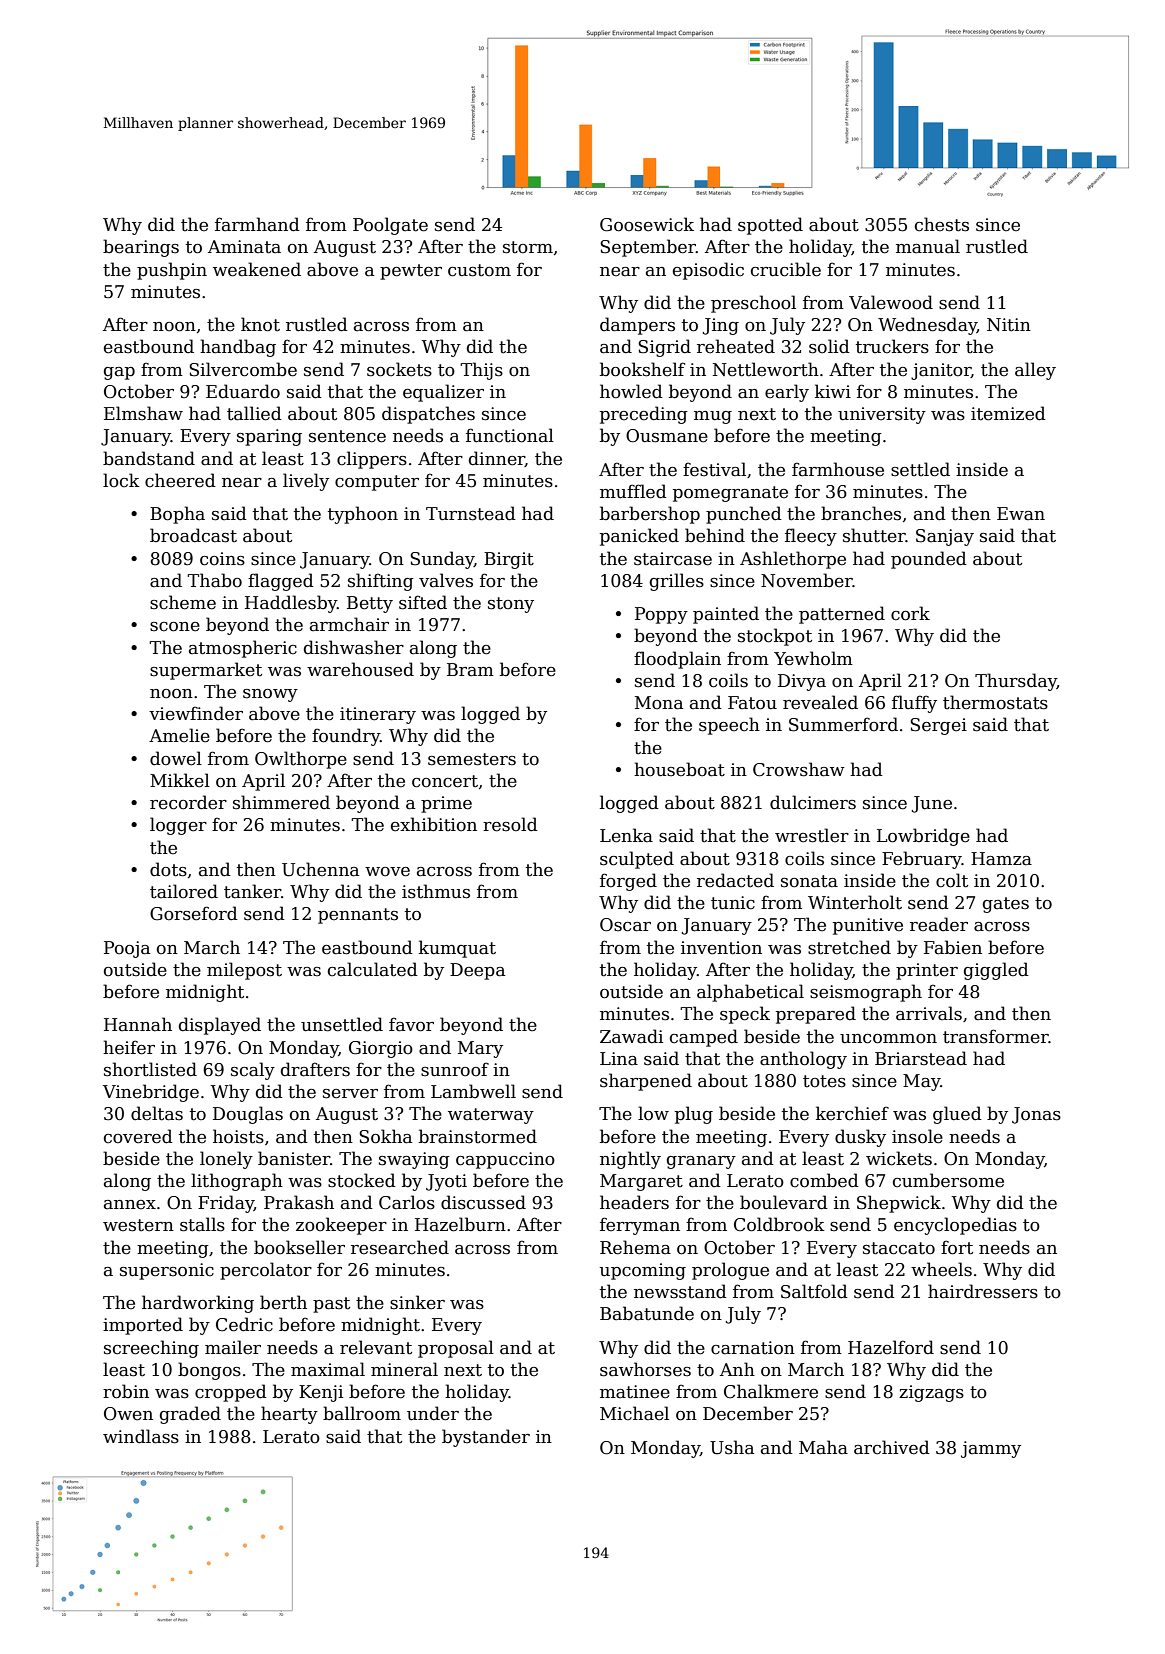 This screenshot has height=1654, width=1165. I want to click on dinner, so click(497, 459).
